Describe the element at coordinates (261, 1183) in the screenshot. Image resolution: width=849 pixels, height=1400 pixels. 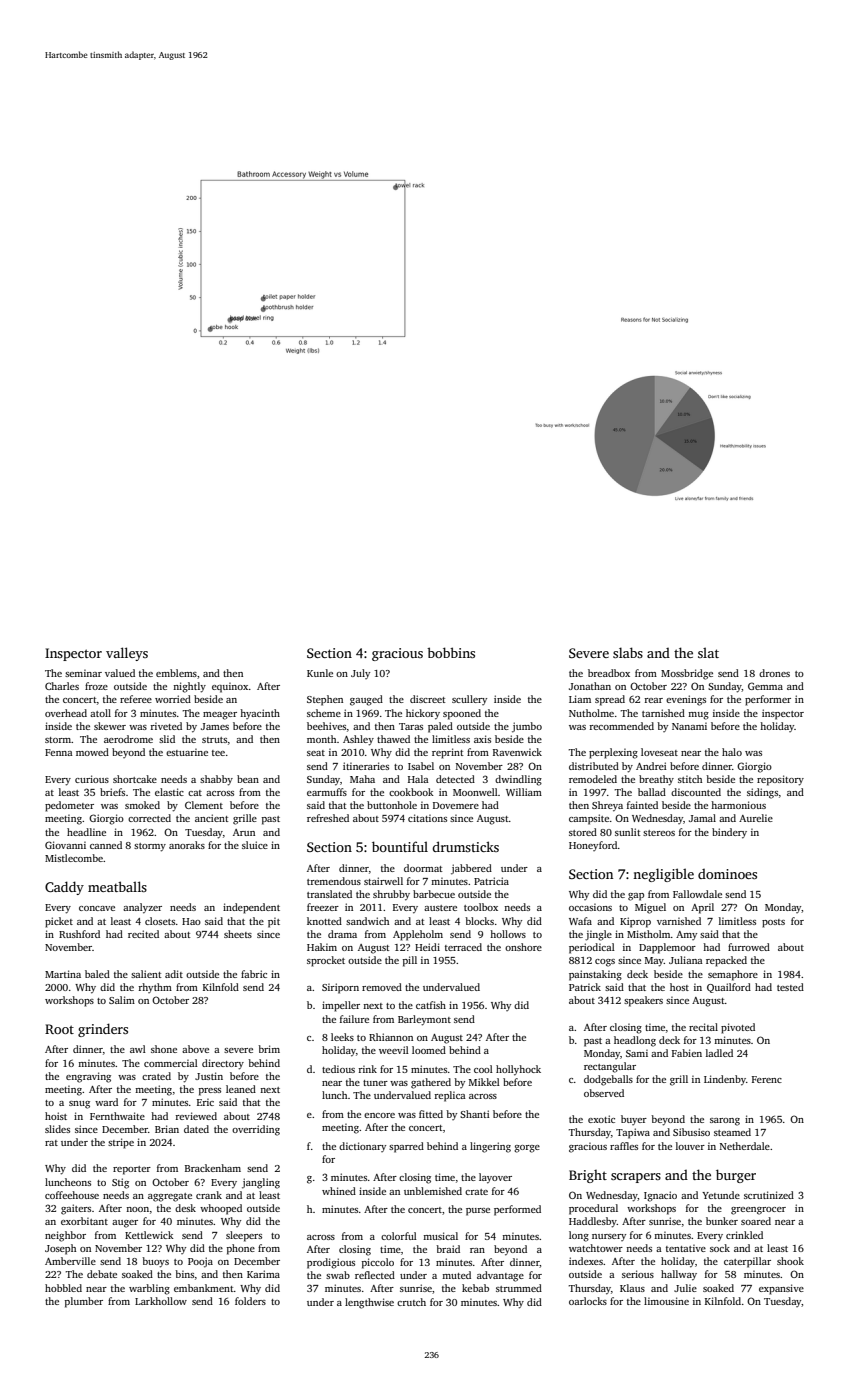
I see `jangling` at that location.
